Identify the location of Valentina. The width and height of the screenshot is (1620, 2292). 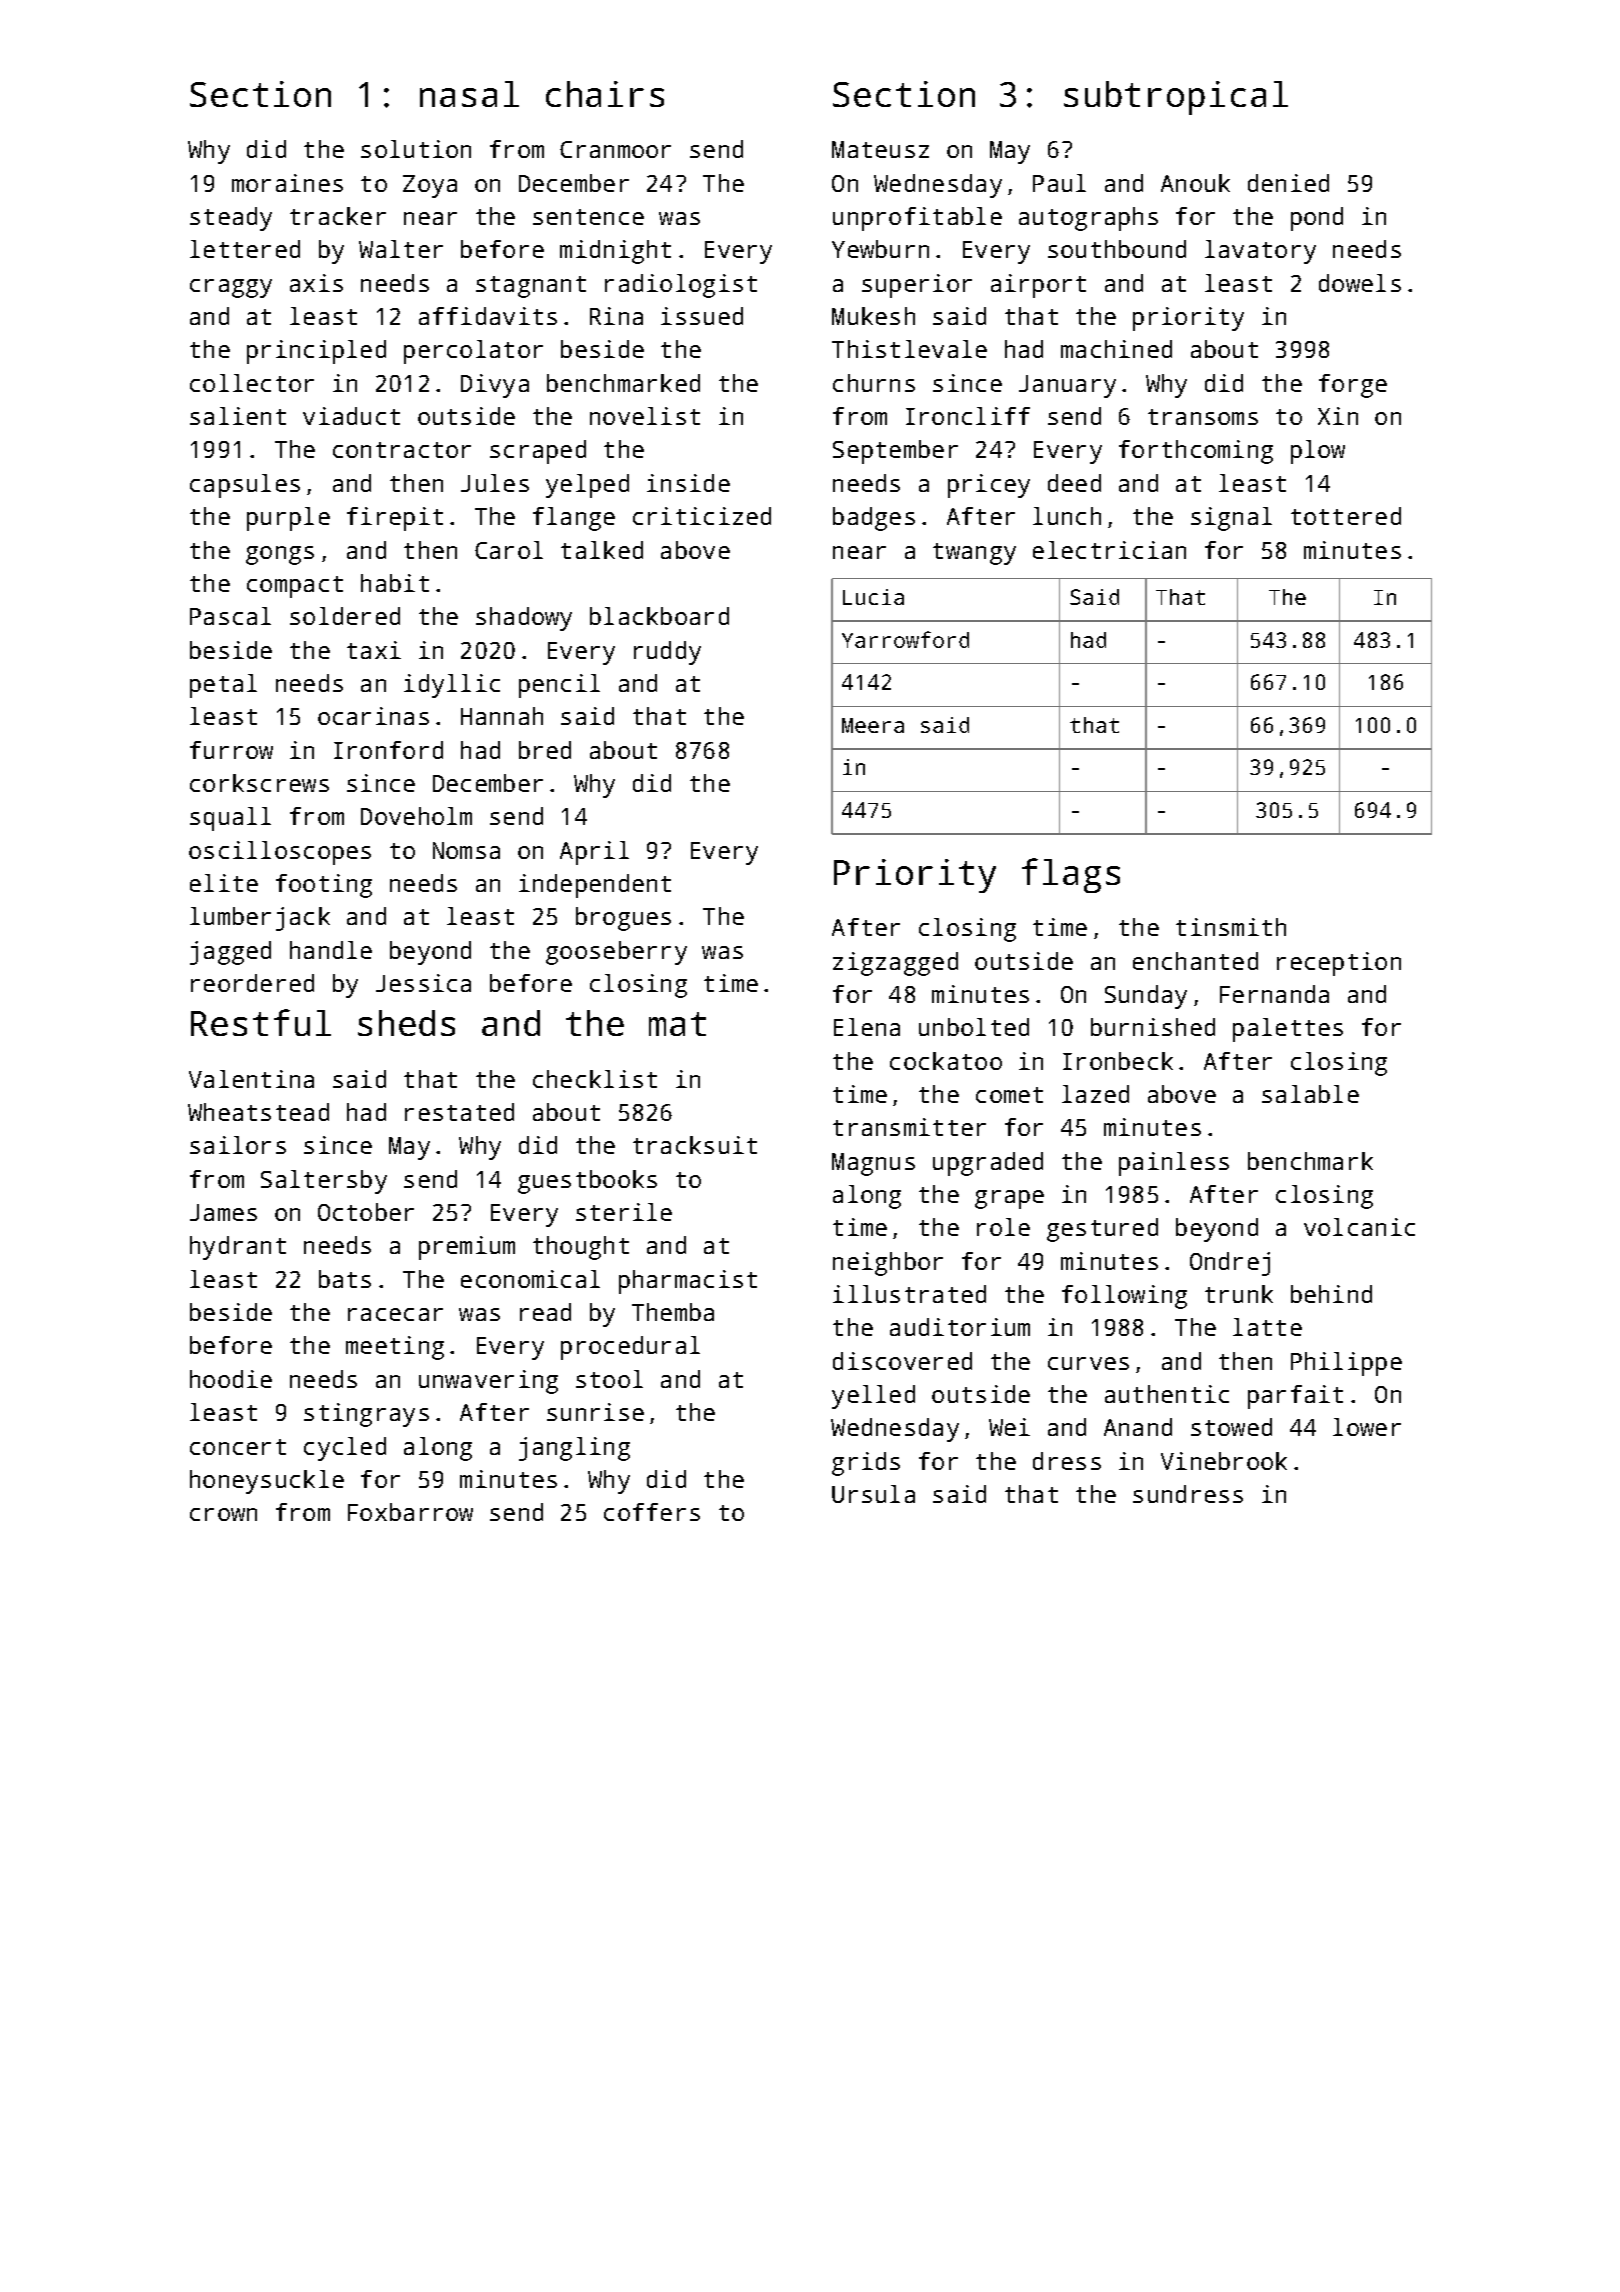
(251, 1079).
